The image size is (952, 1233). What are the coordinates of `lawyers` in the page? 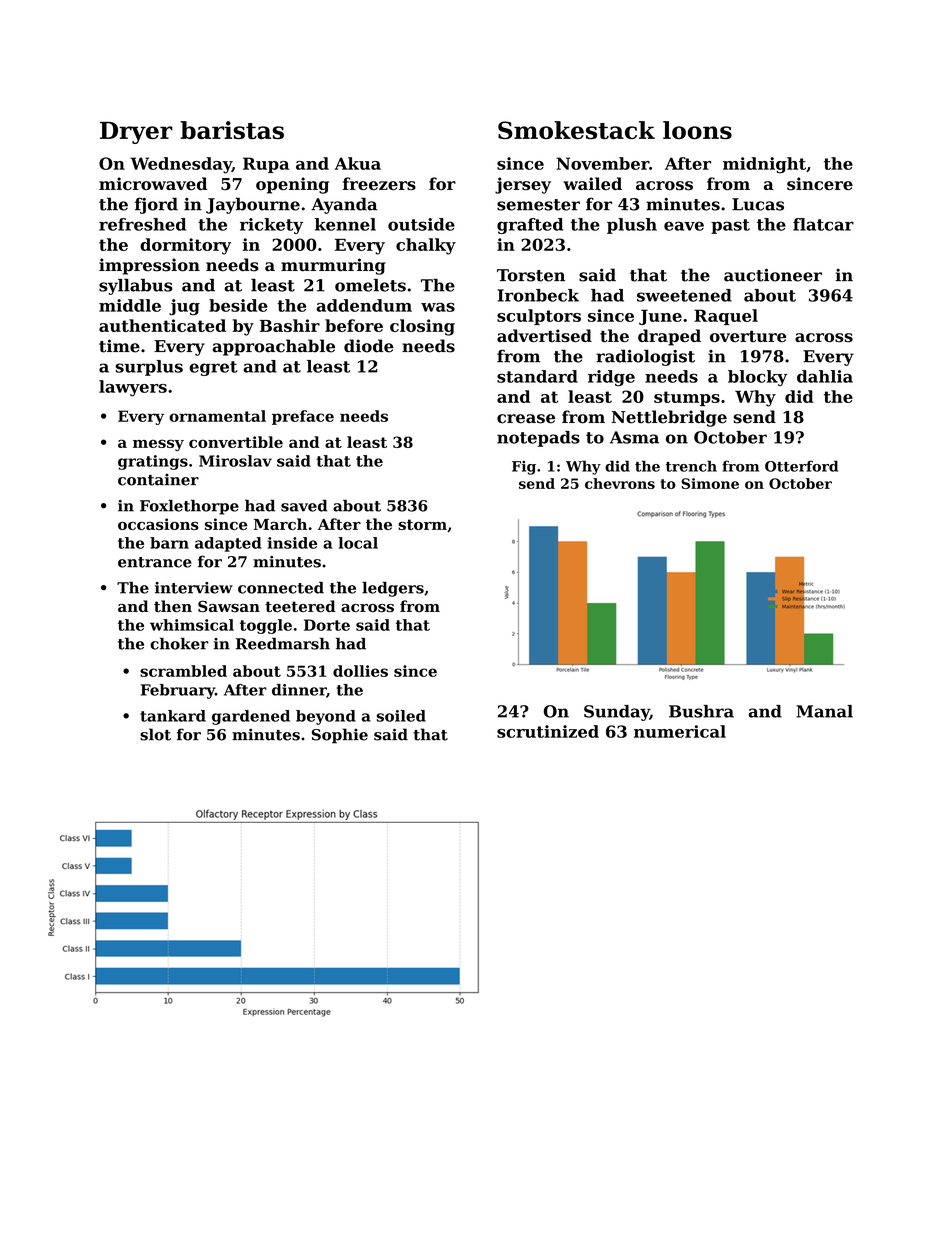 It's located at (133, 388).
